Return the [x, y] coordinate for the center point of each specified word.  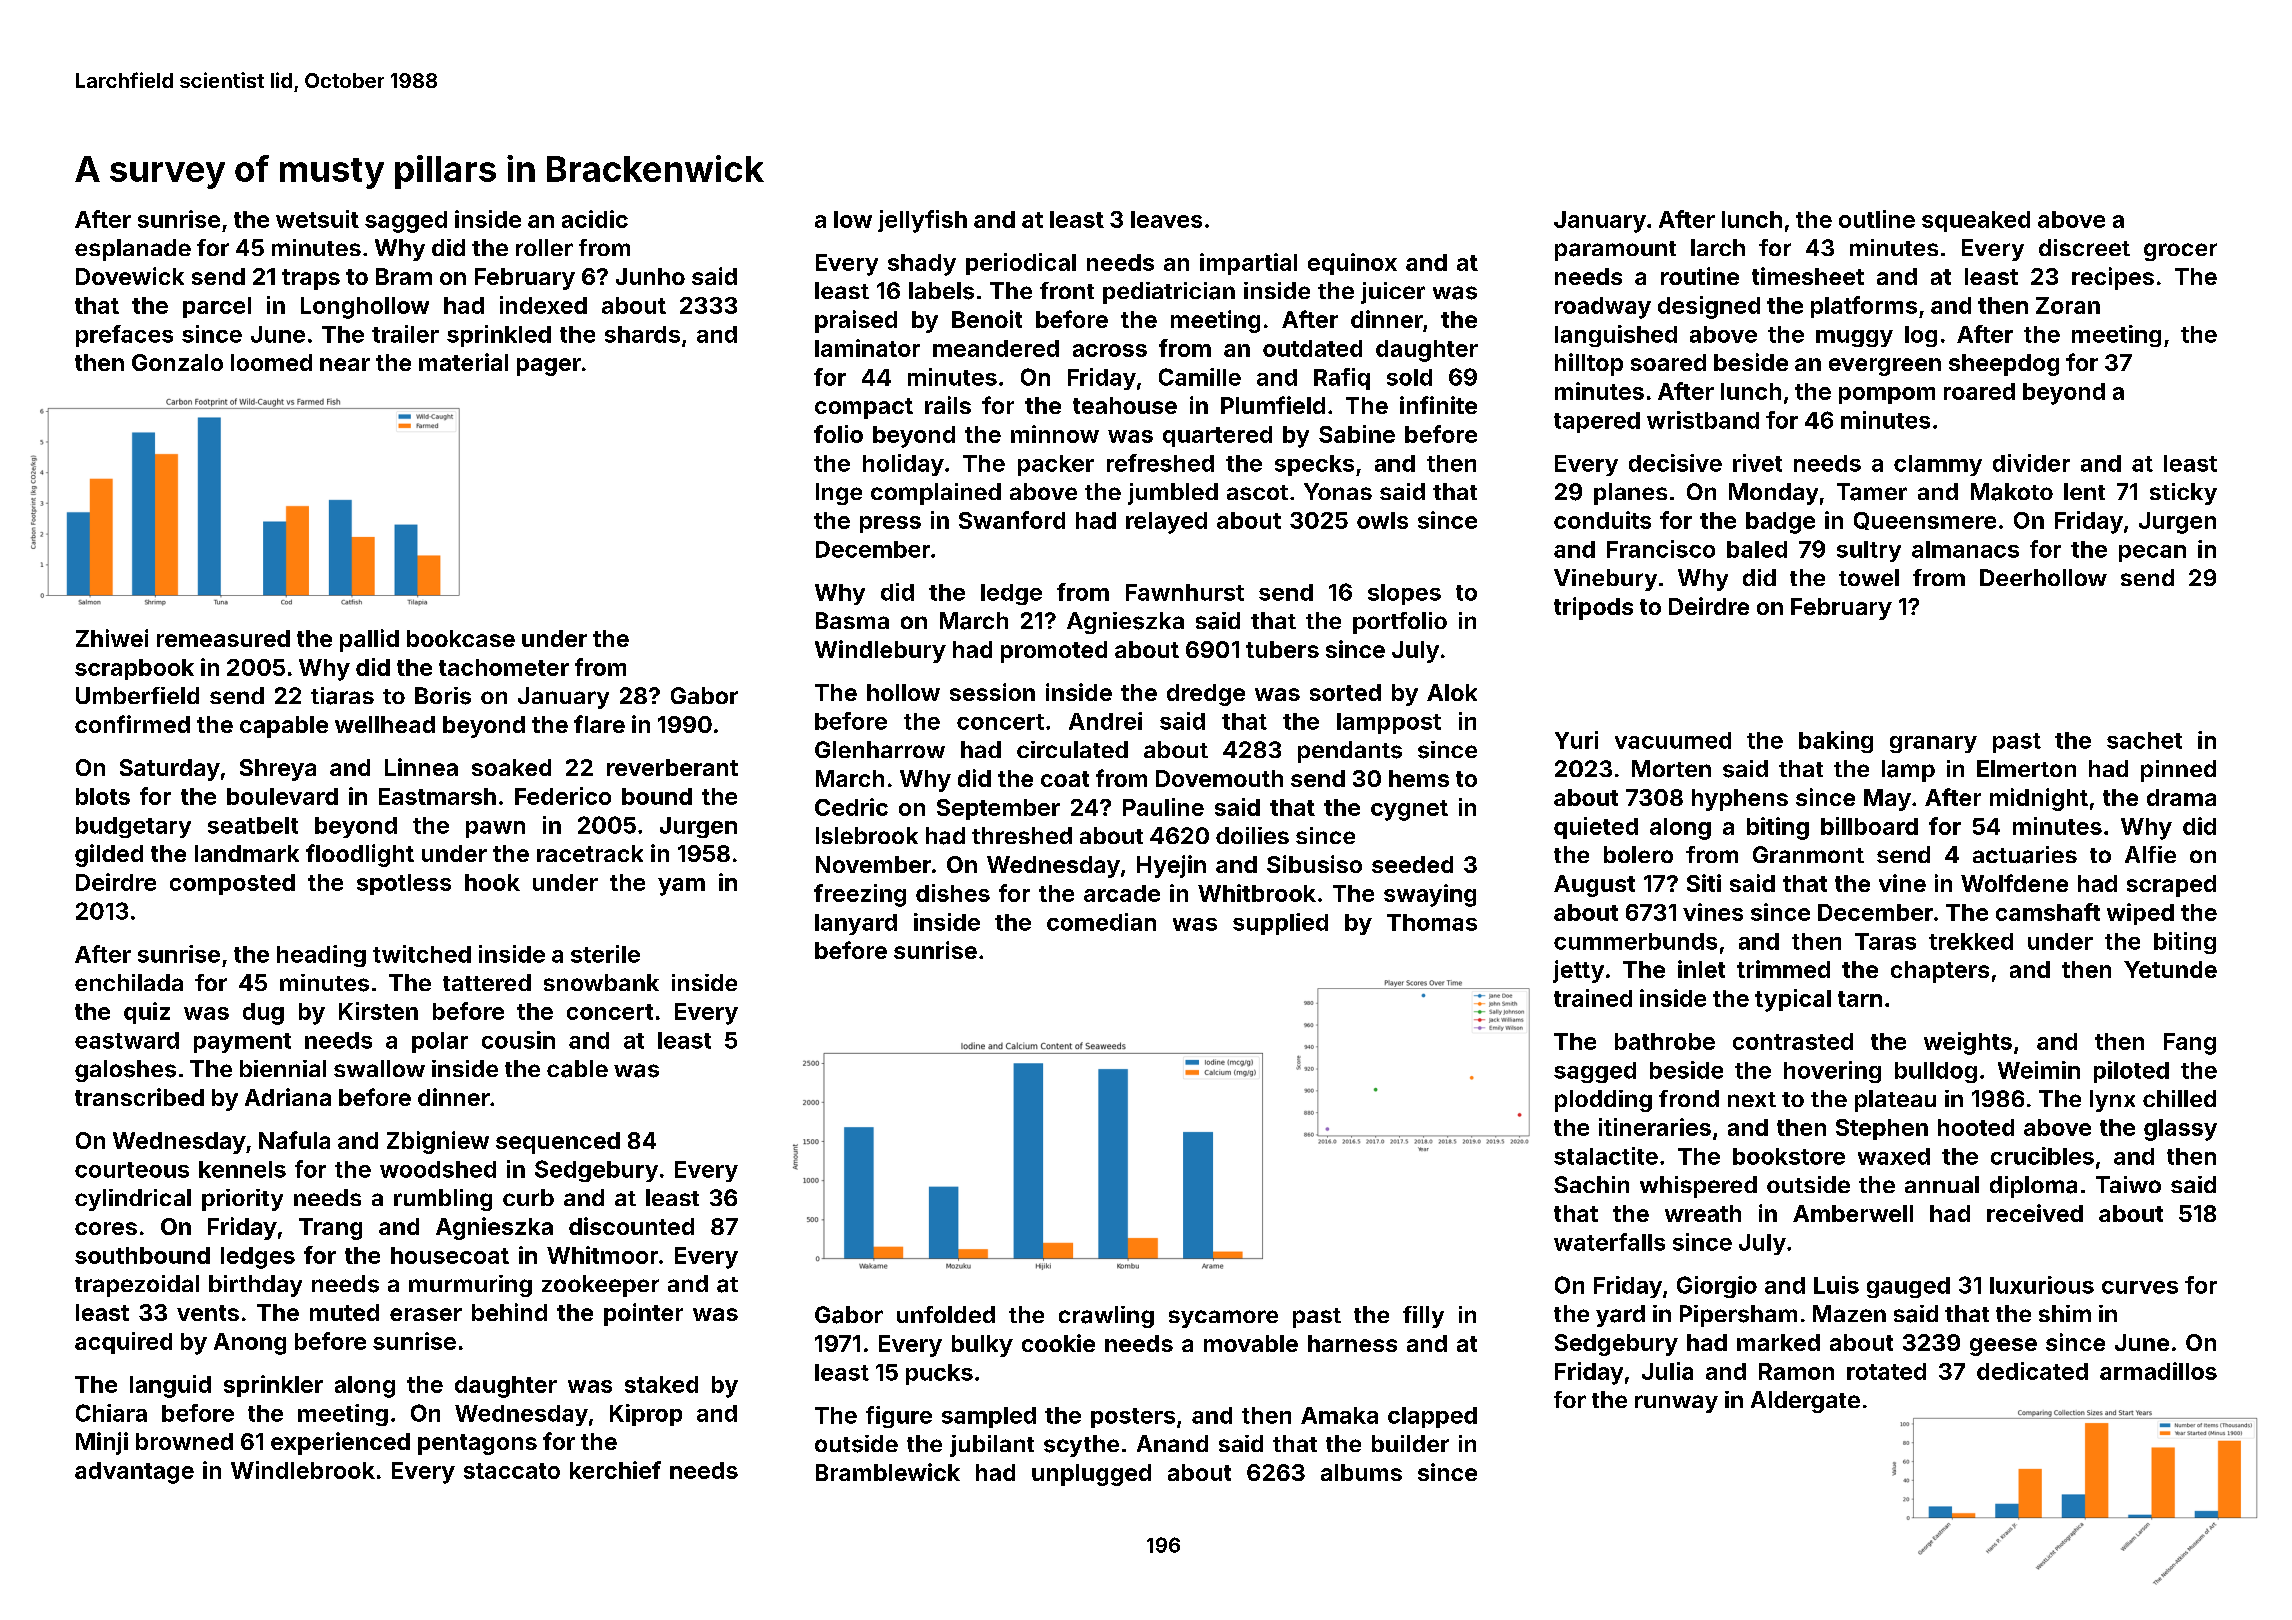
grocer [2180, 252]
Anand [1172, 1443]
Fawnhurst [1185, 592]
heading [321, 956]
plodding [1603, 1101]
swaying [1430, 895]
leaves [1166, 219]
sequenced [558, 1143]
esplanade [133, 250]
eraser [426, 1314]
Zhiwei [112, 638]
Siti [1704, 883]
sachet [2144, 740]
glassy [2180, 1130]
